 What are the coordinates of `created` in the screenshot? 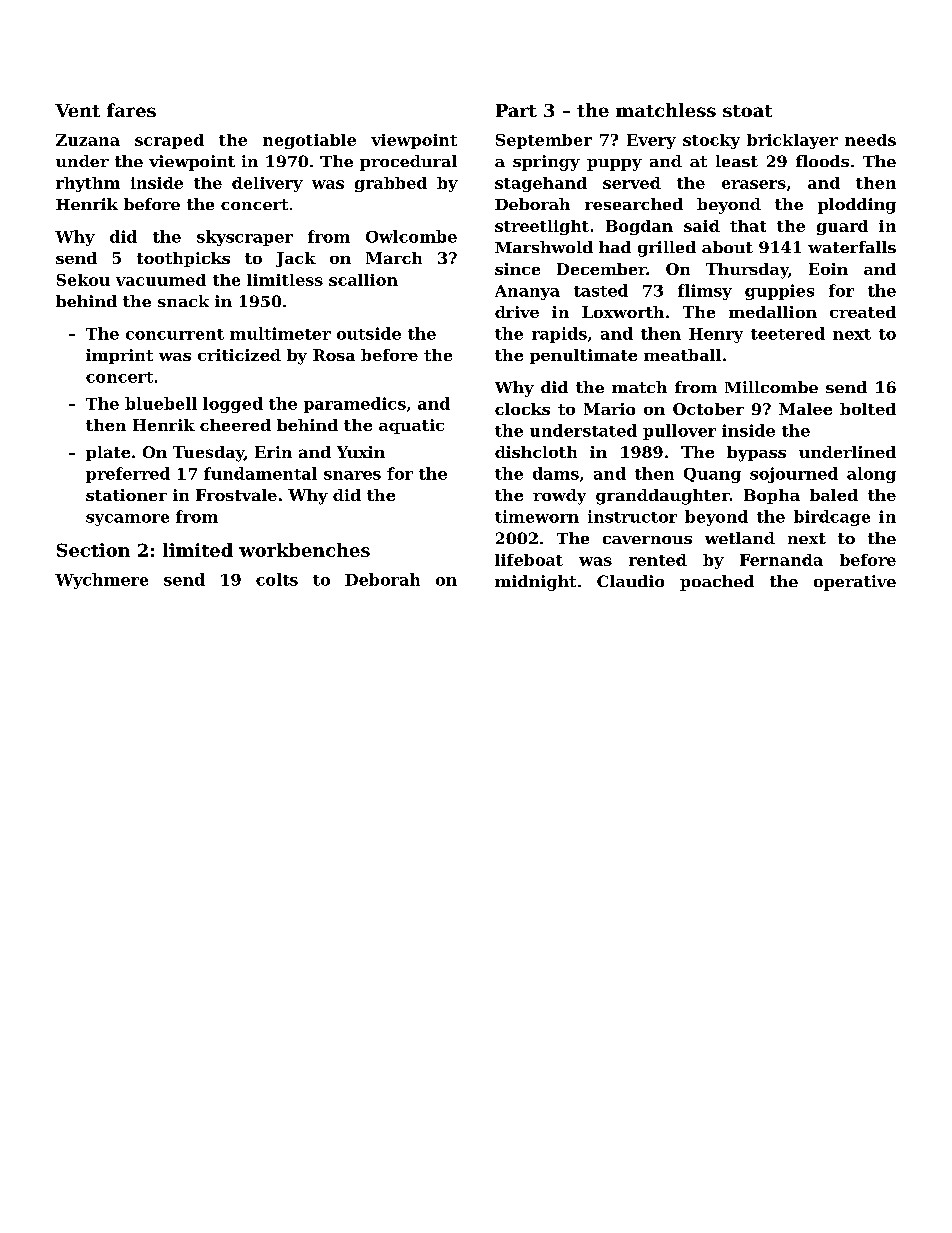 It's located at (863, 312).
